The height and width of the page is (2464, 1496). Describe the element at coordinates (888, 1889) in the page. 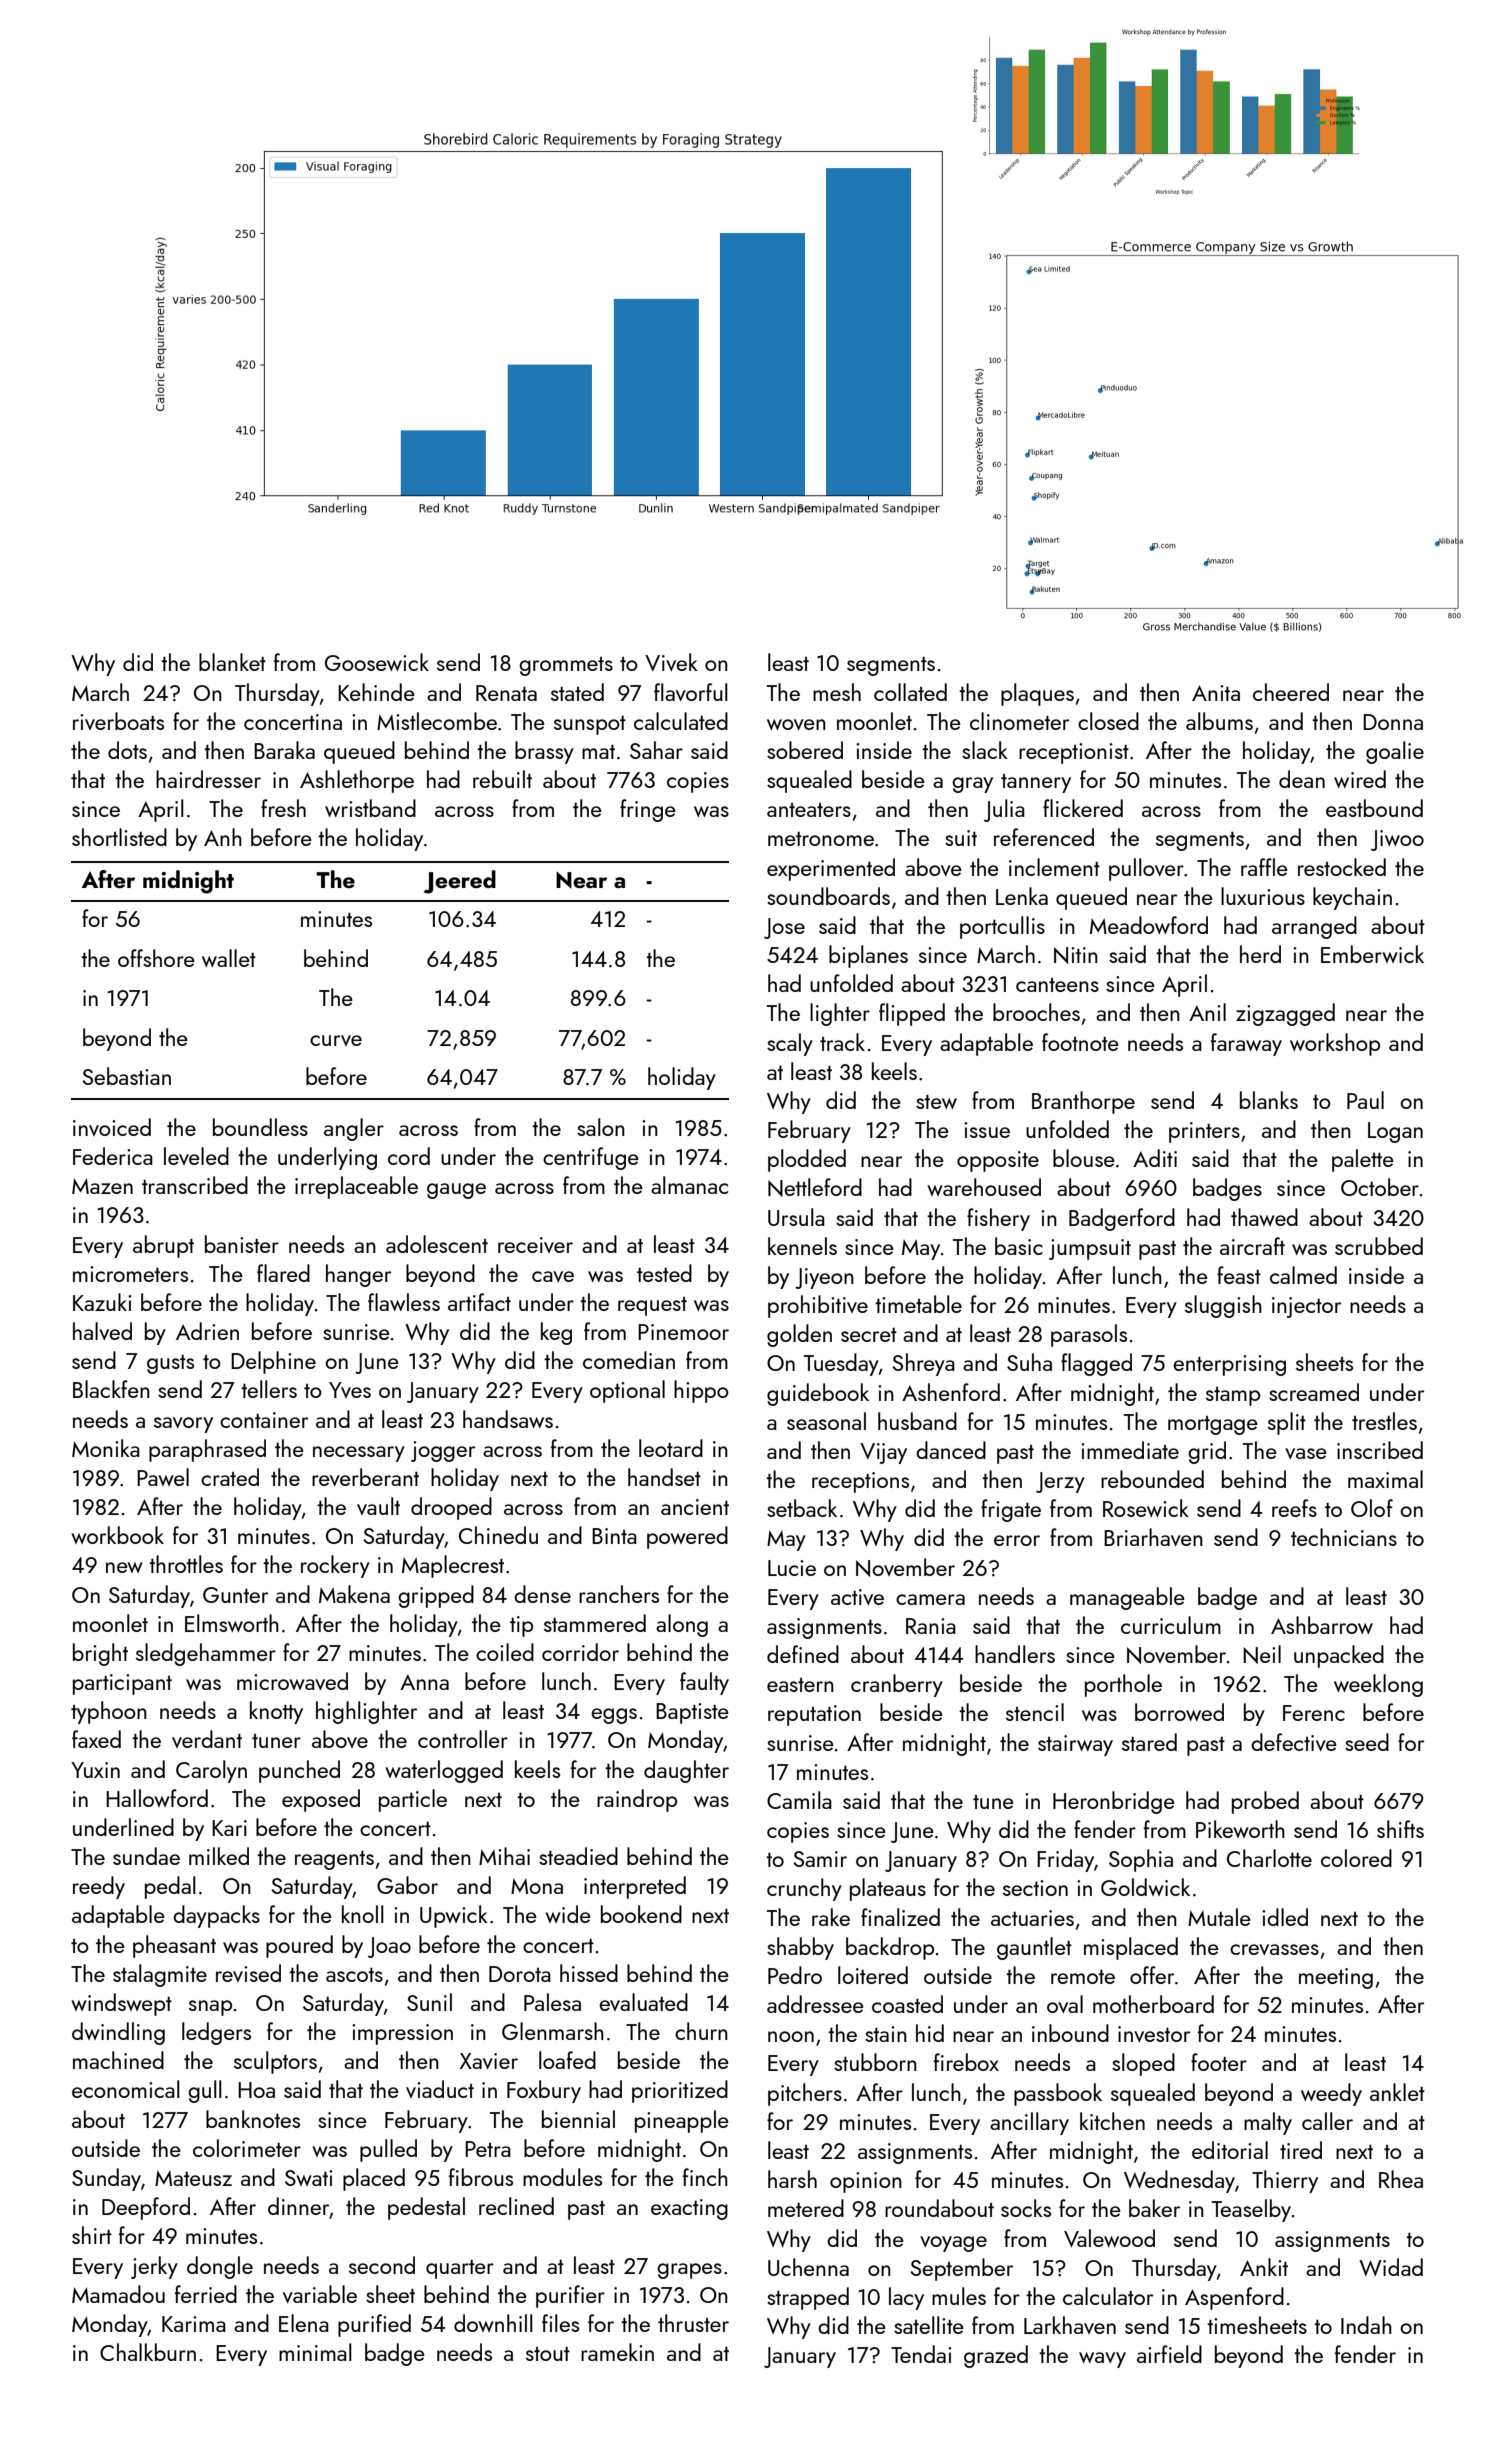

I see `plateaus` at that location.
